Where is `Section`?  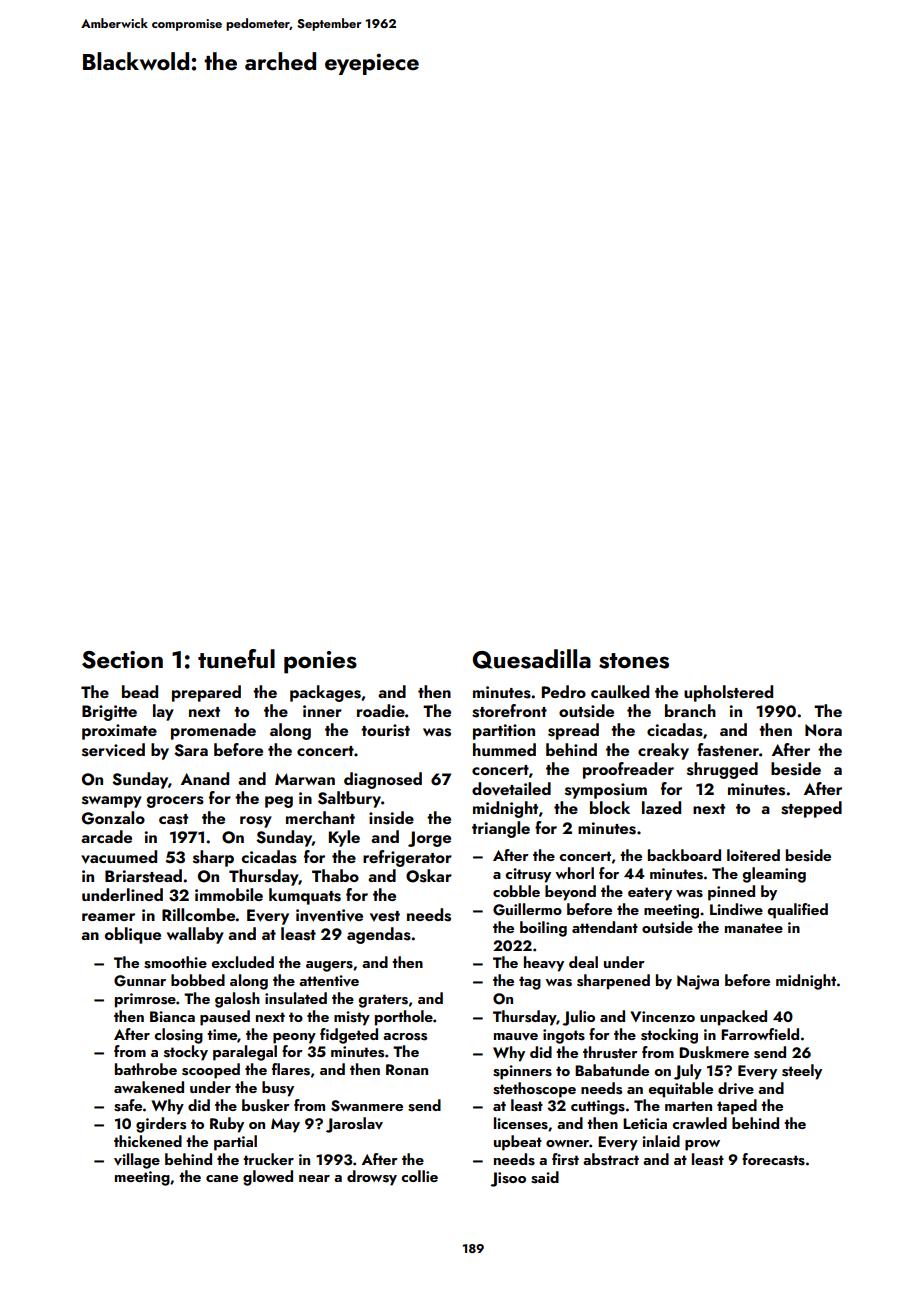
Section is located at coordinates (122, 660).
